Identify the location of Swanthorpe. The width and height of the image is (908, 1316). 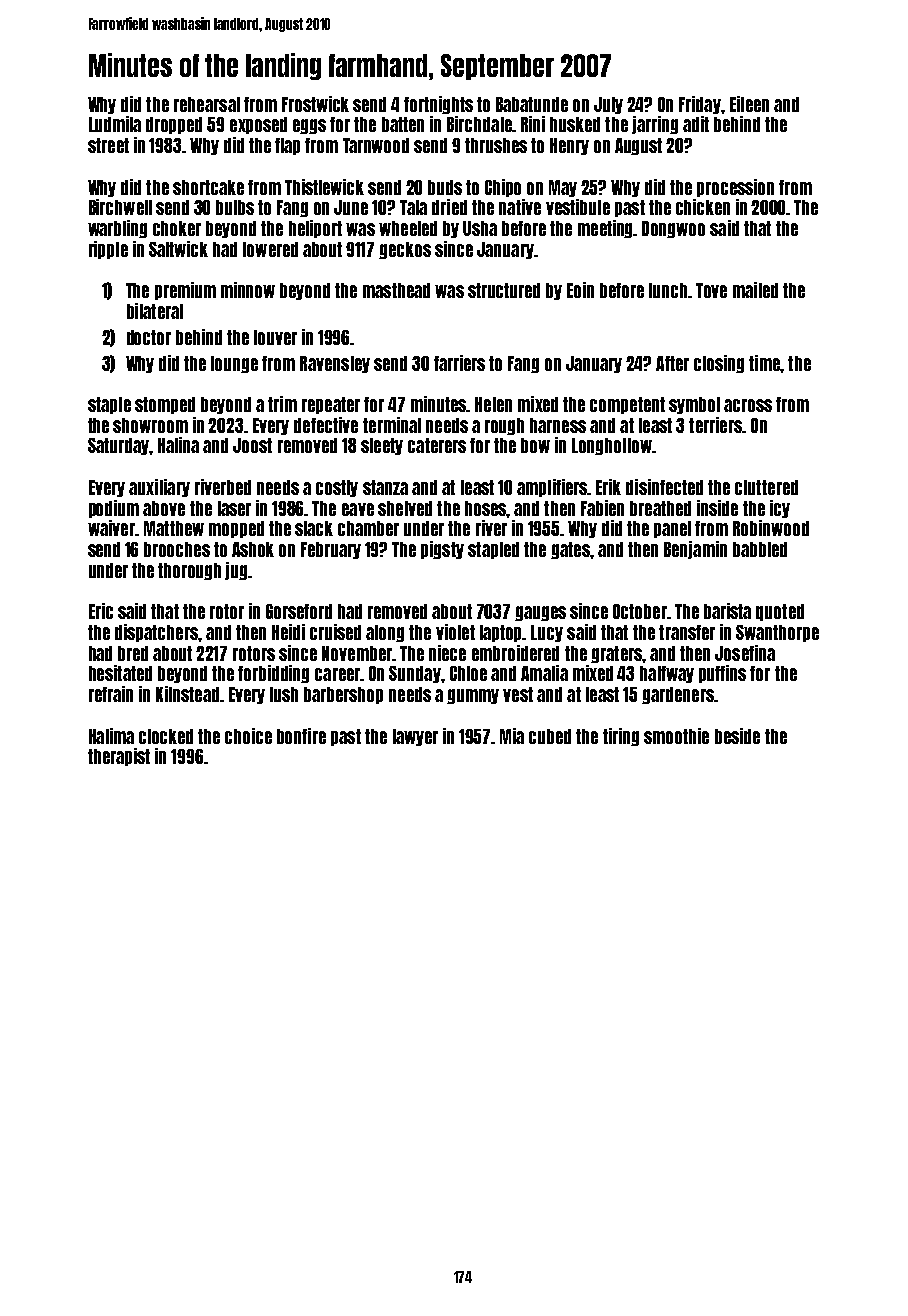
(777, 633).
